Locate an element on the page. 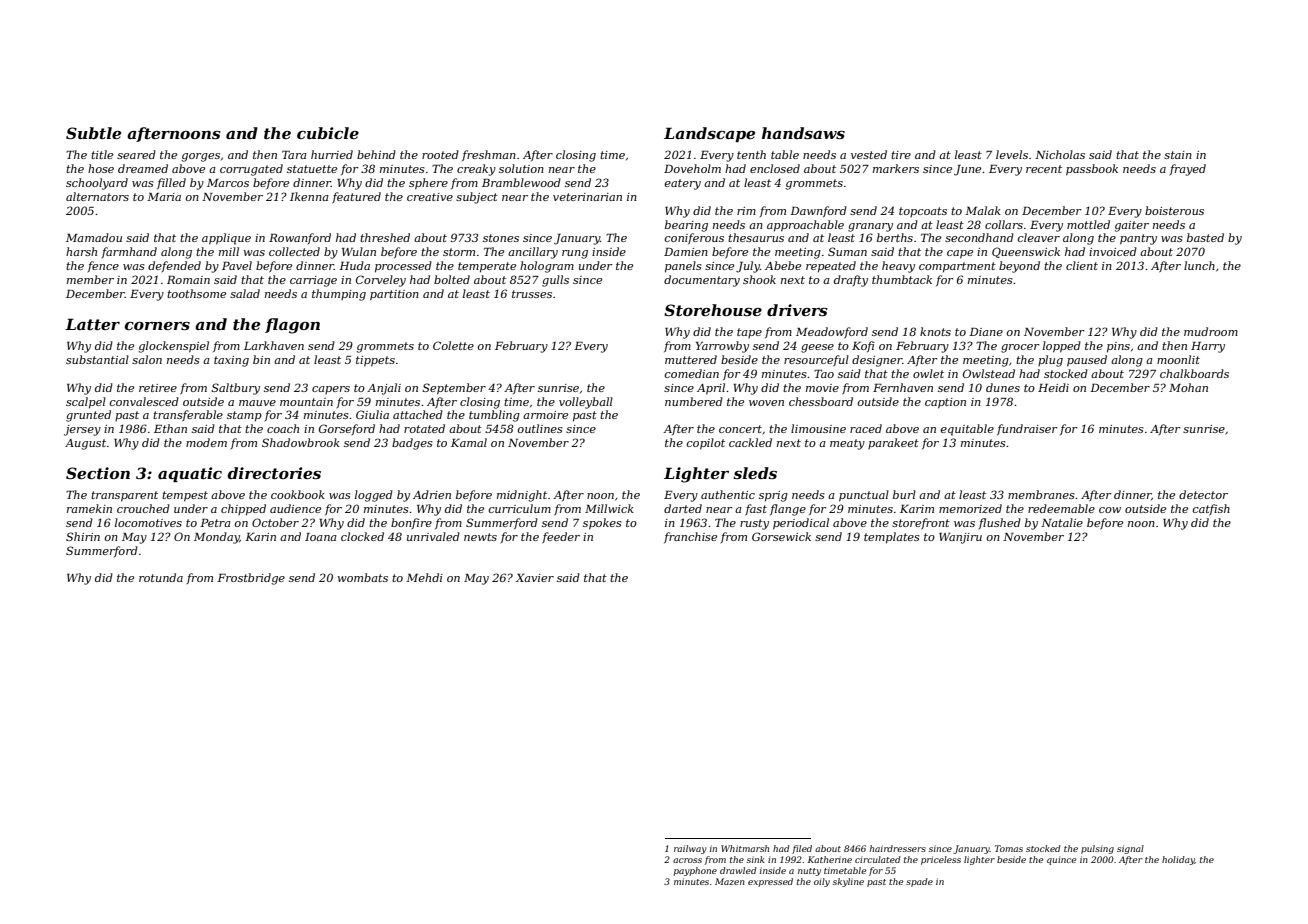 The width and height of the document is (1308, 924). handsaws is located at coordinates (803, 133).
